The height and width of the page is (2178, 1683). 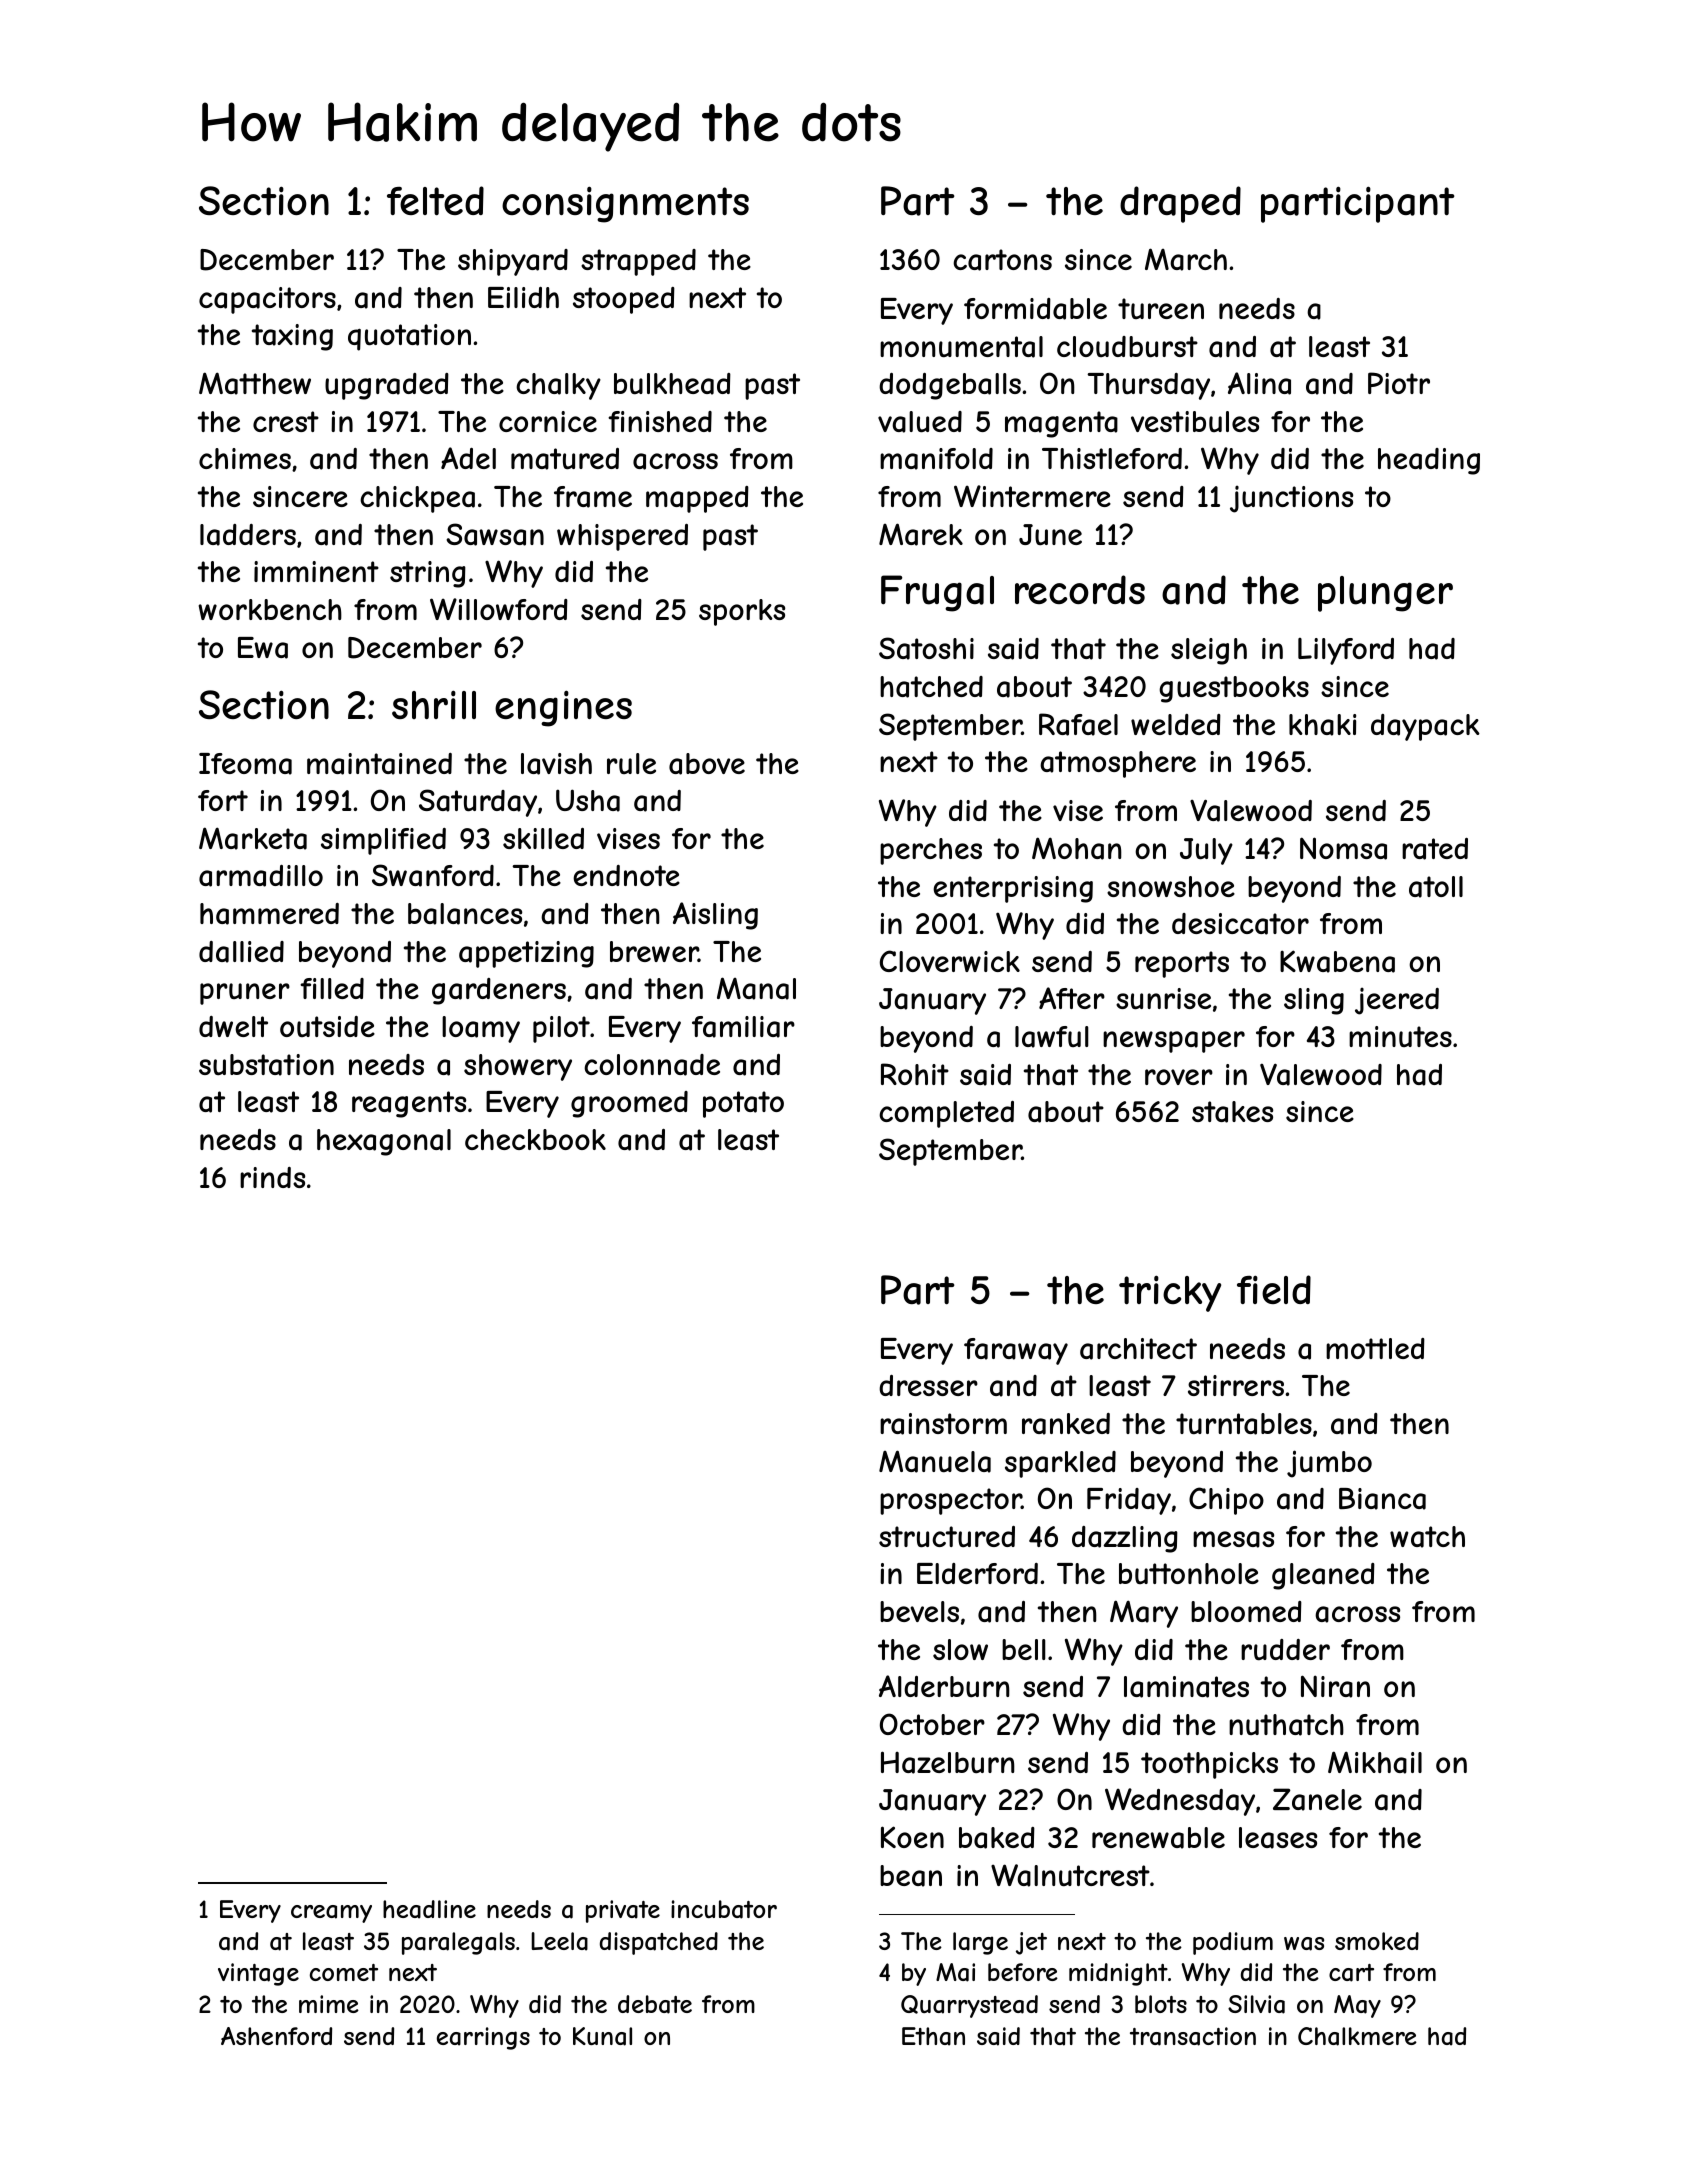 What do you see at coordinates (223, 800) in the page?
I see `fort` at bounding box center [223, 800].
